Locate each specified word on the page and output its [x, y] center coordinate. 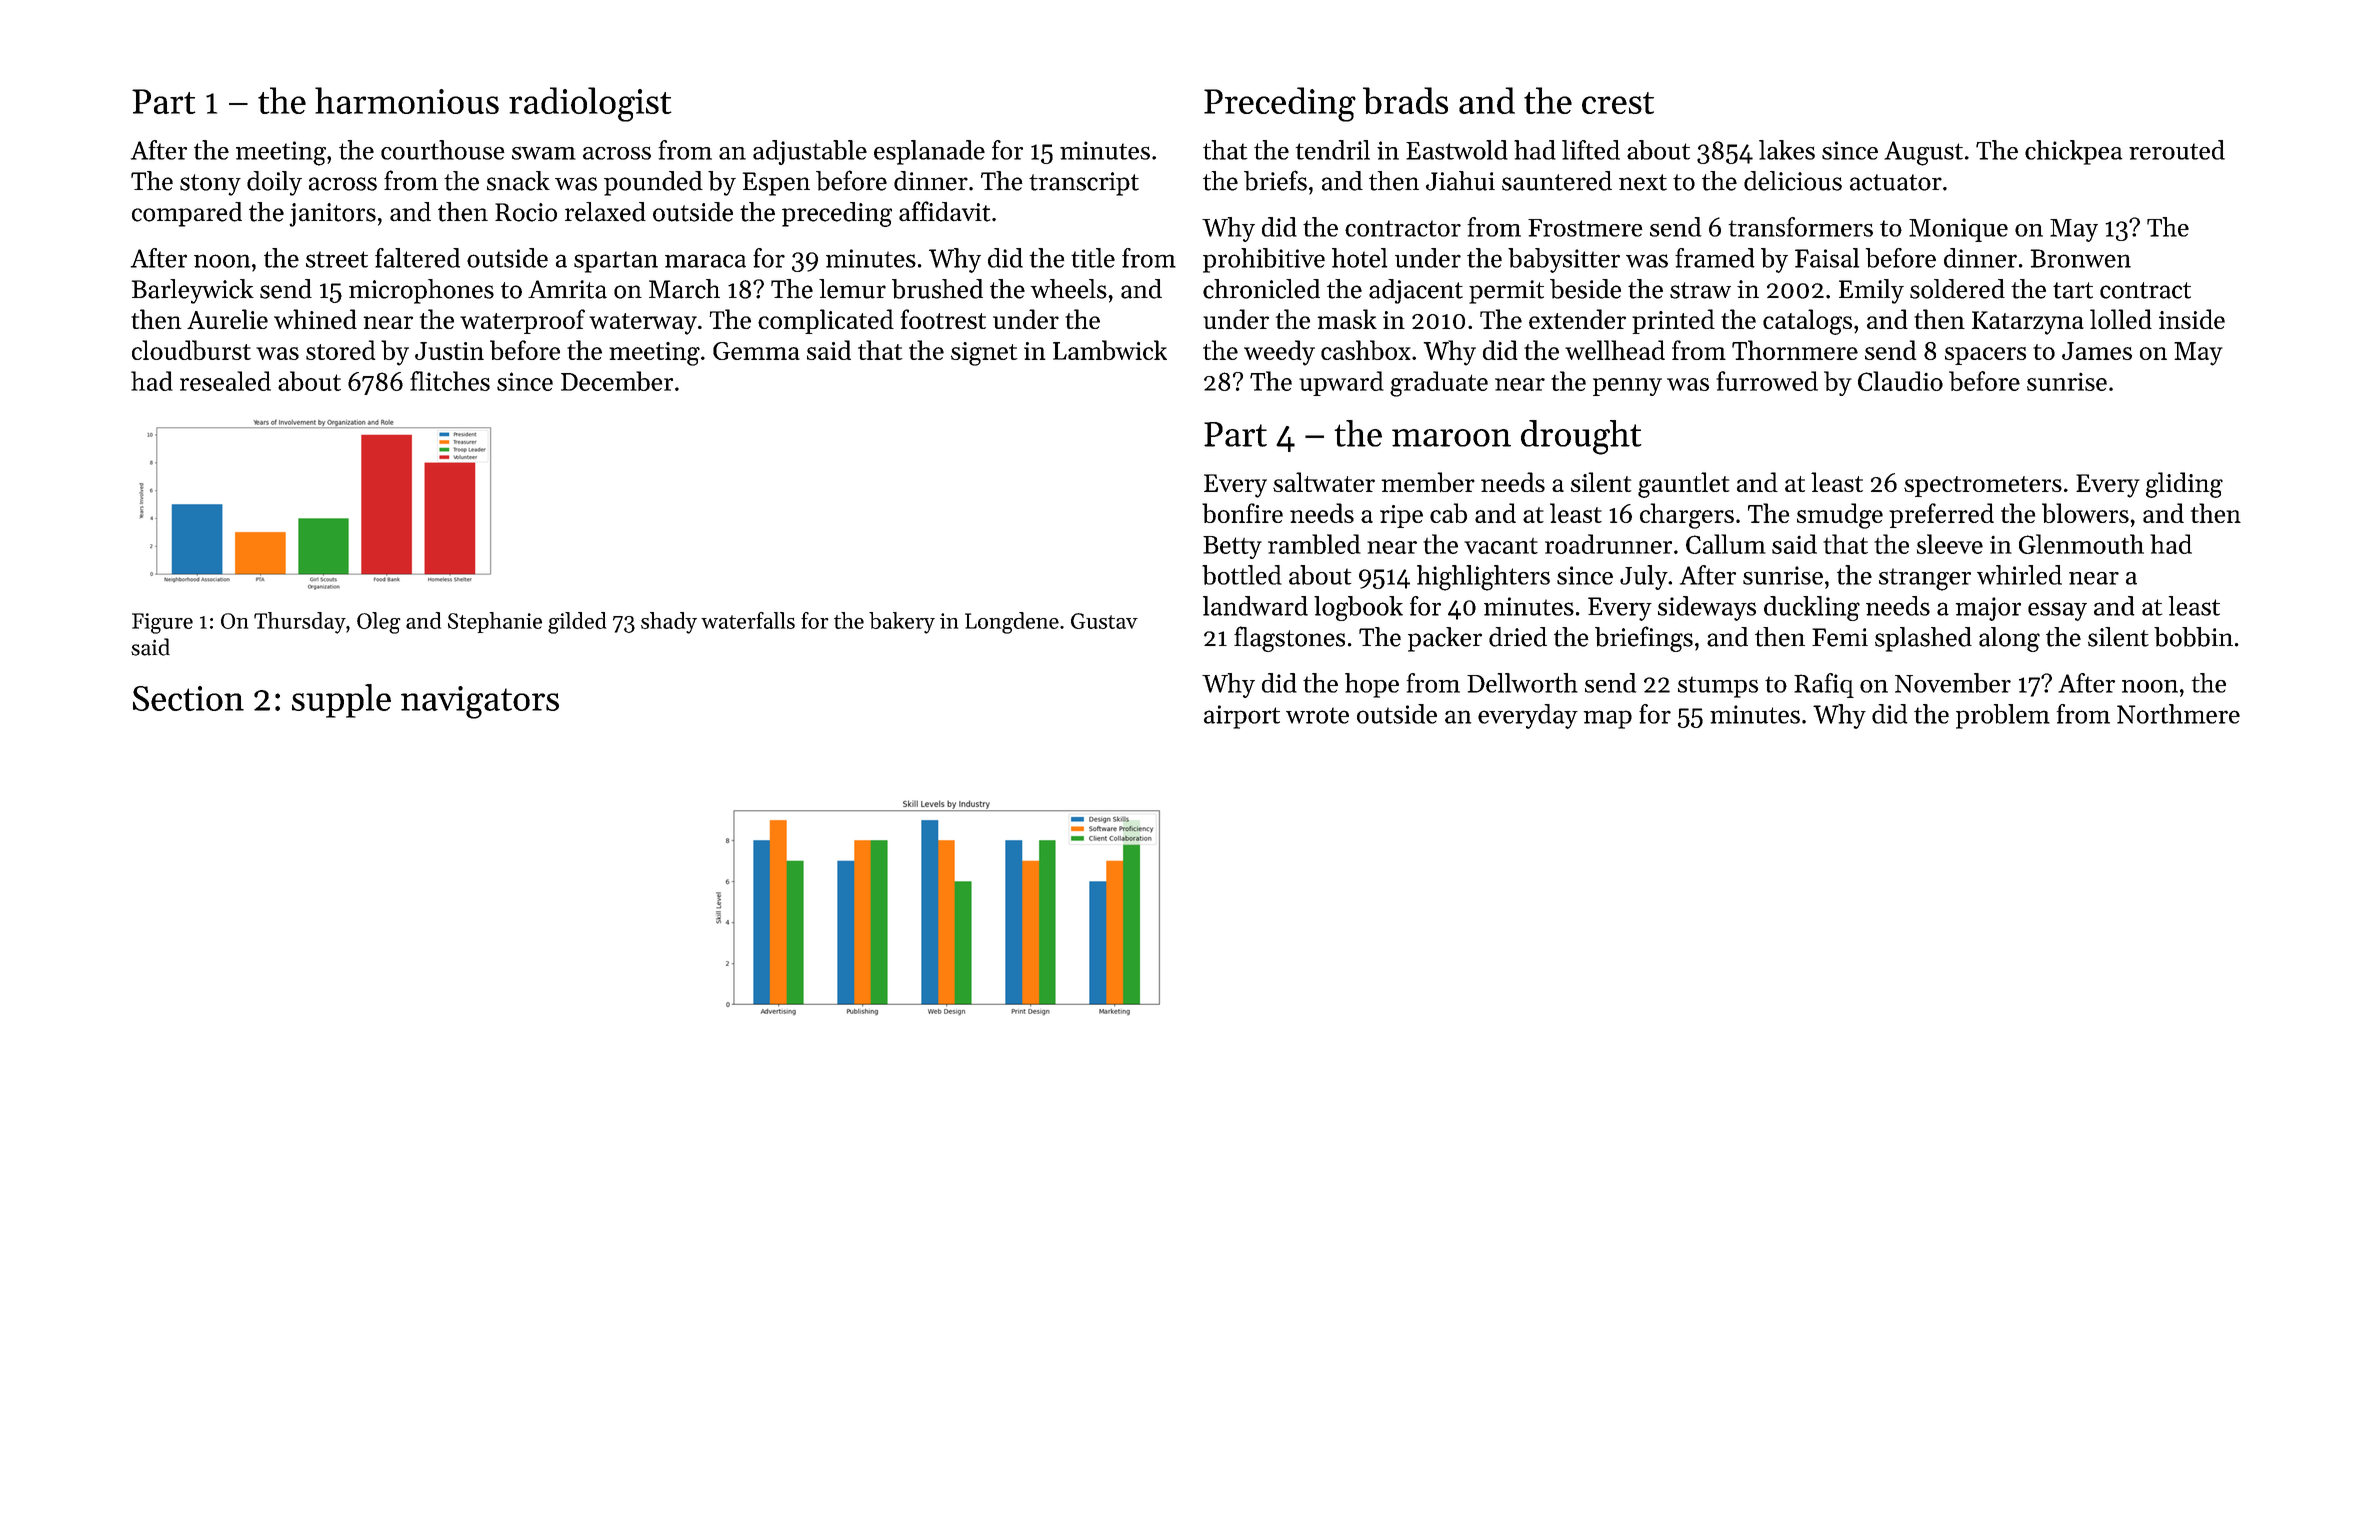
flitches [450, 381]
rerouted [2177, 150]
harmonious [407, 100]
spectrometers [1983, 486]
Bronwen [2080, 258]
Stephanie [495, 622]
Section [188, 698]
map [1608, 719]
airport [1242, 717]
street [337, 259]
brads [1405, 100]
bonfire [1242, 513]
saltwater [1324, 482]
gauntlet [1683, 485]
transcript [1084, 184]
